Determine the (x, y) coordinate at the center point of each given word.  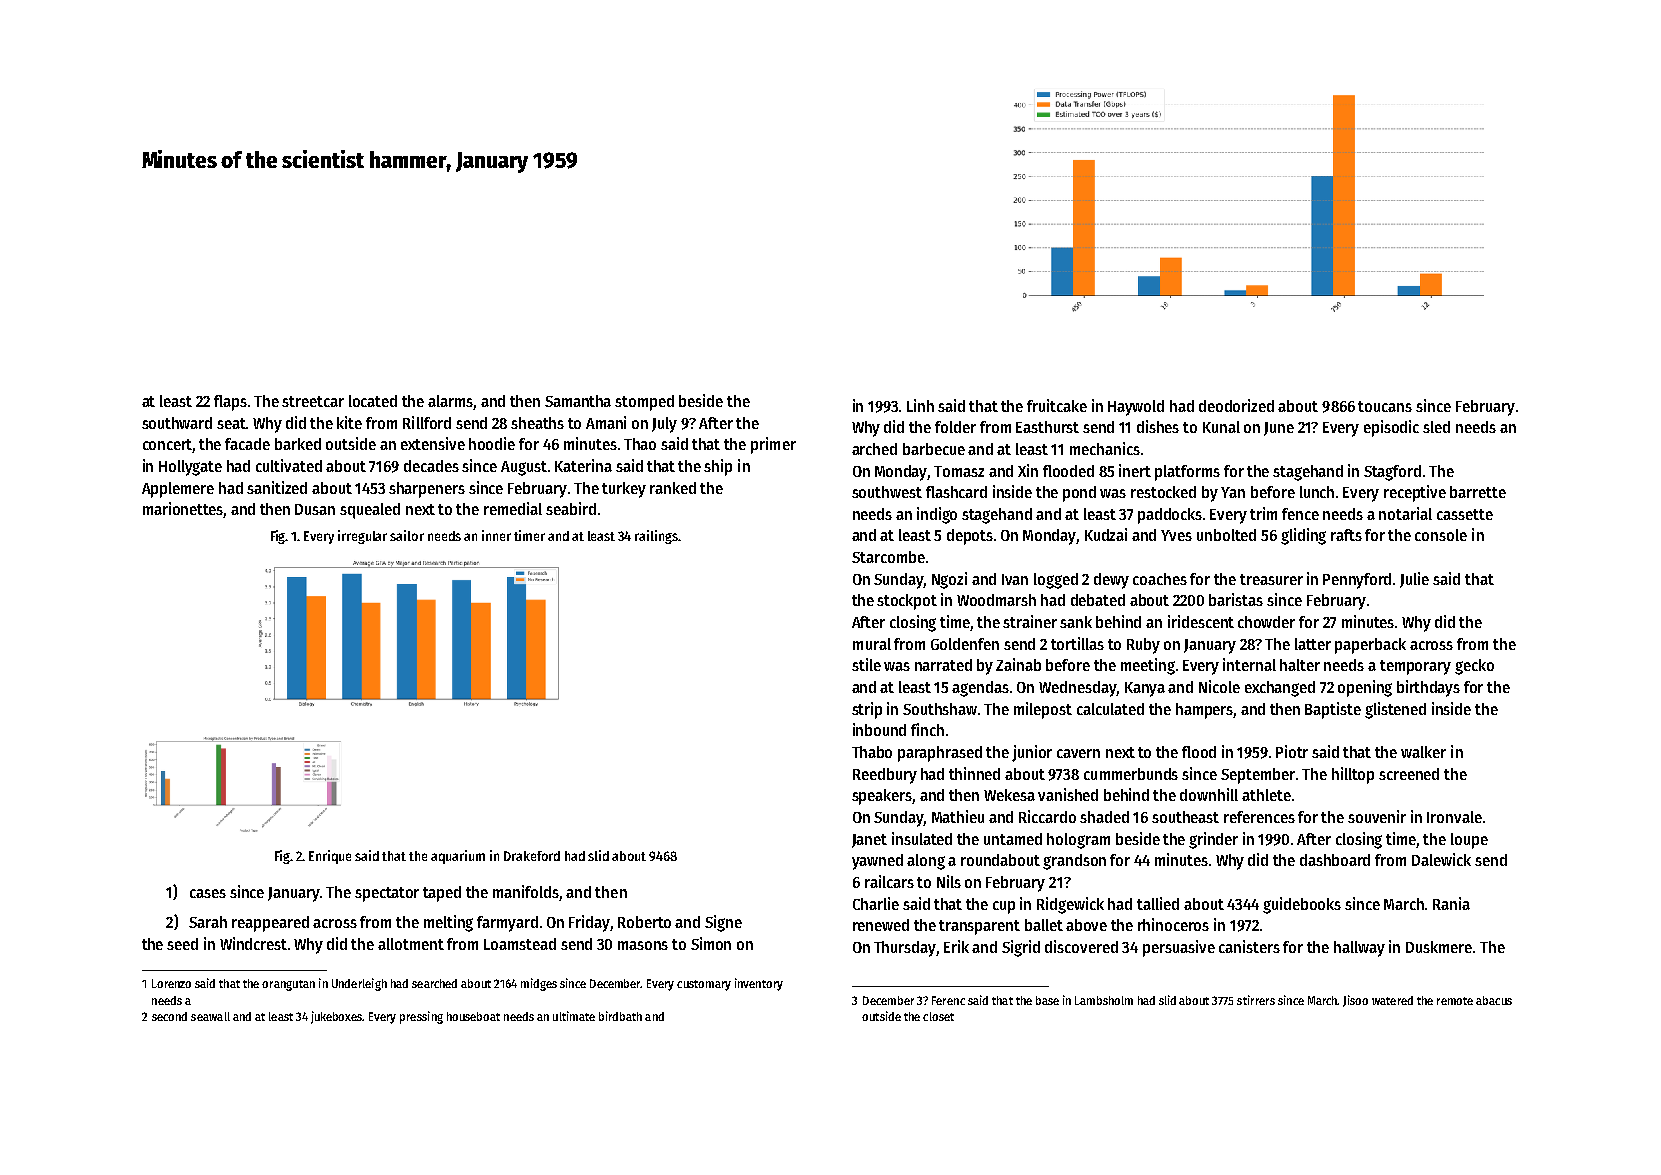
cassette (1465, 514)
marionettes (183, 510)
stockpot (907, 602)
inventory (759, 984)
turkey (624, 490)
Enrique (330, 857)
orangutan (288, 985)
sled (1436, 427)
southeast (1185, 817)
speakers (882, 797)
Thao (640, 444)
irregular (362, 537)
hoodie (492, 443)
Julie (1414, 580)
